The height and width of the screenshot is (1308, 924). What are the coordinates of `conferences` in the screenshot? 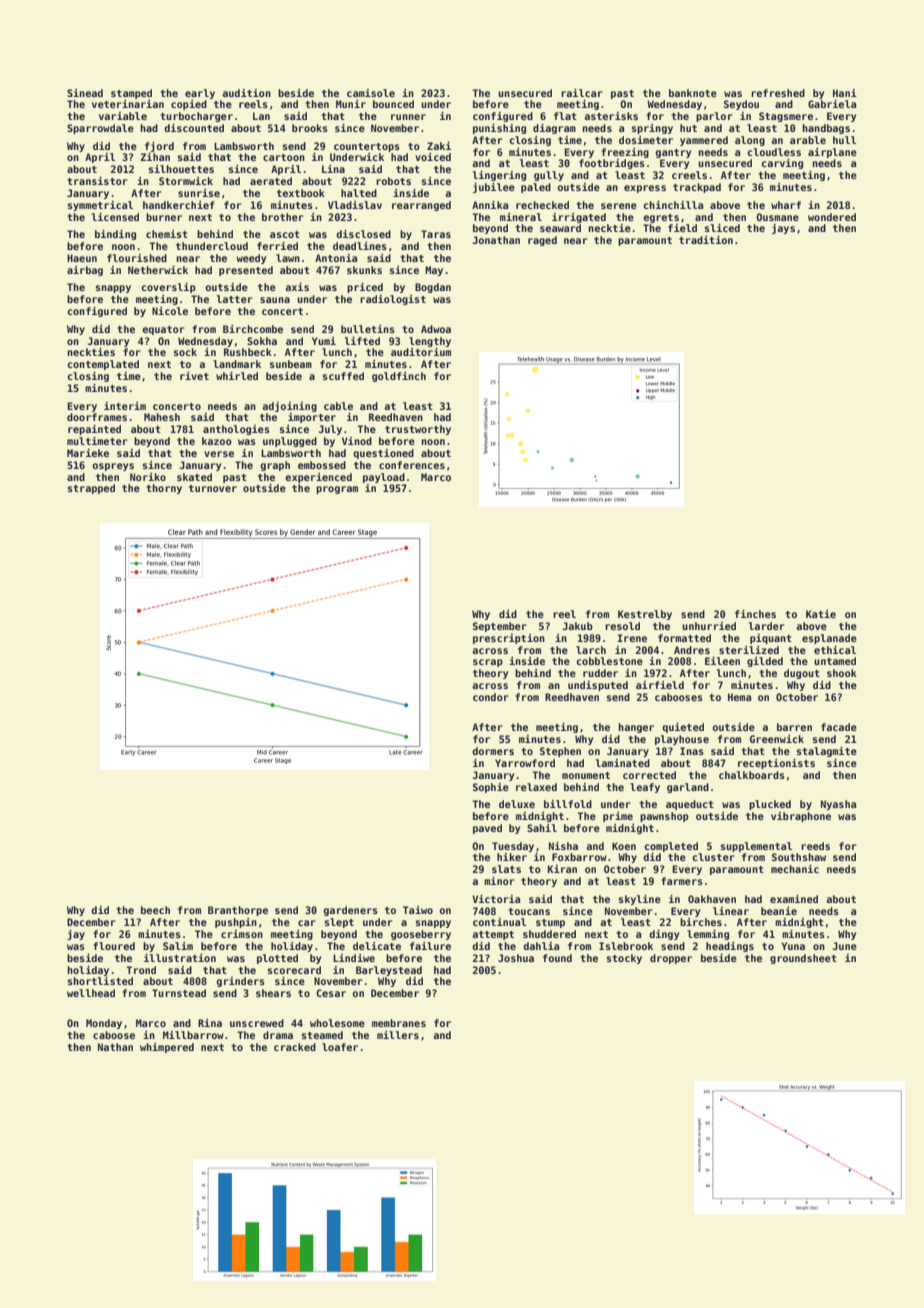 It's located at (412, 465).
